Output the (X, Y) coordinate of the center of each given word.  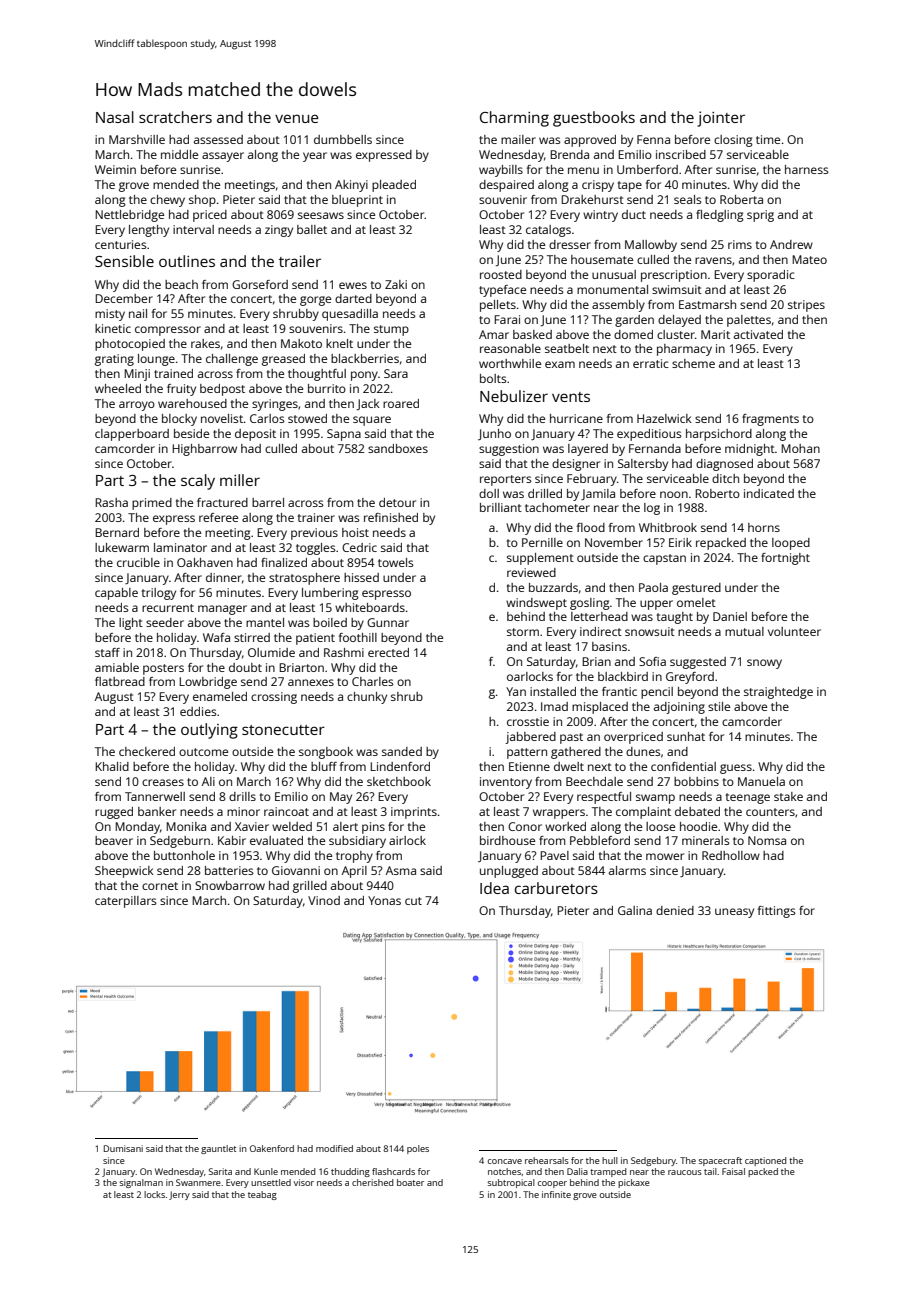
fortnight (785, 559)
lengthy (149, 231)
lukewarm (122, 547)
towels (395, 562)
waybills (501, 171)
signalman (141, 1183)
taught (675, 618)
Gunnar (388, 622)
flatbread (120, 681)
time (768, 139)
